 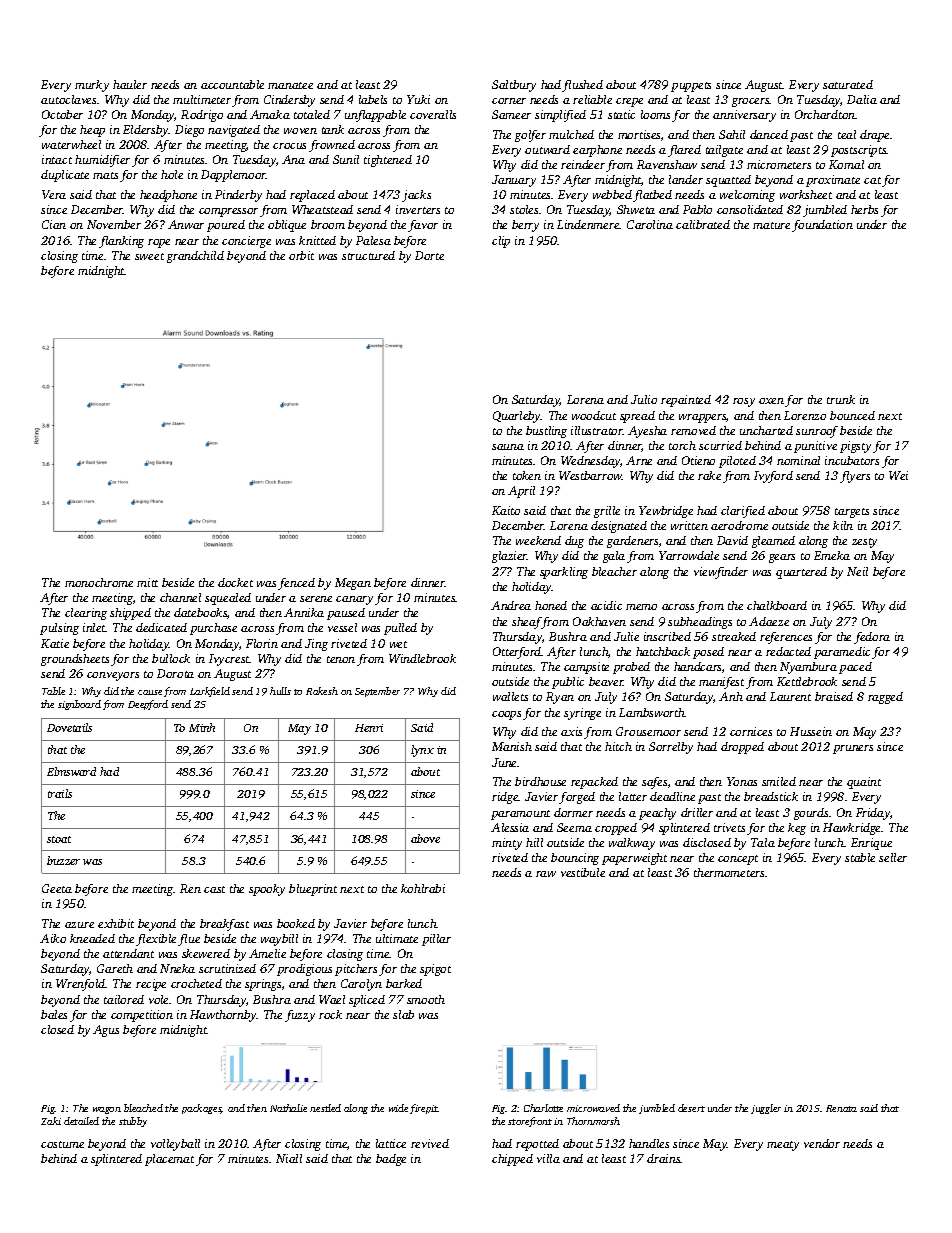 What do you see at coordinates (147, 582) in the screenshot?
I see `mitt` at bounding box center [147, 582].
